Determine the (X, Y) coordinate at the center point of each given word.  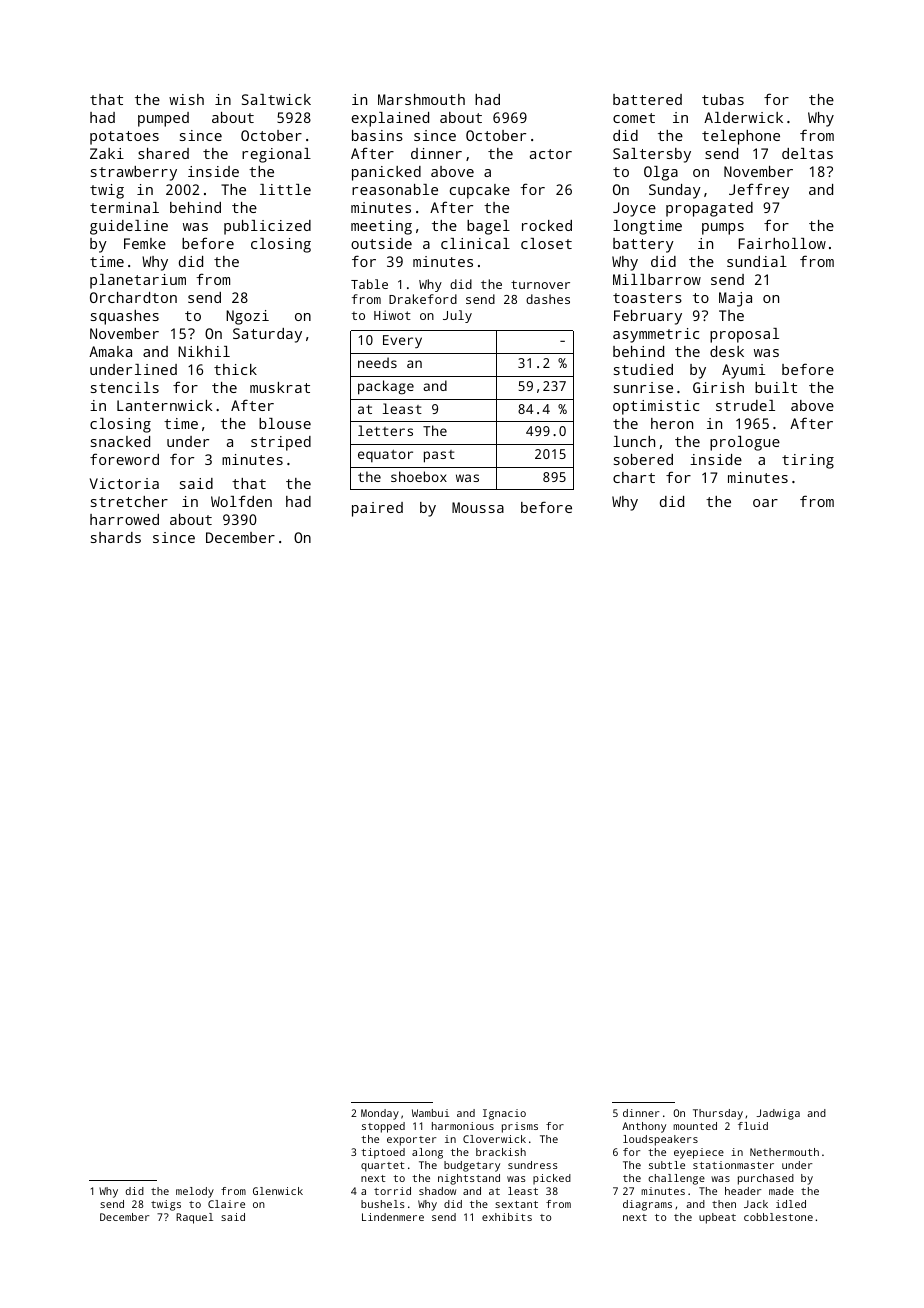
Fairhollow (782, 243)
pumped (163, 119)
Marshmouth (421, 99)
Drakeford (423, 299)
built (776, 387)
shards (116, 537)
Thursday (718, 1114)
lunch (634, 441)
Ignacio (504, 1114)
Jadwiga (778, 1114)
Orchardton (133, 297)
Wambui (430, 1113)
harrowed (124, 519)
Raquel (194, 1218)
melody (195, 1192)
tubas (723, 99)
